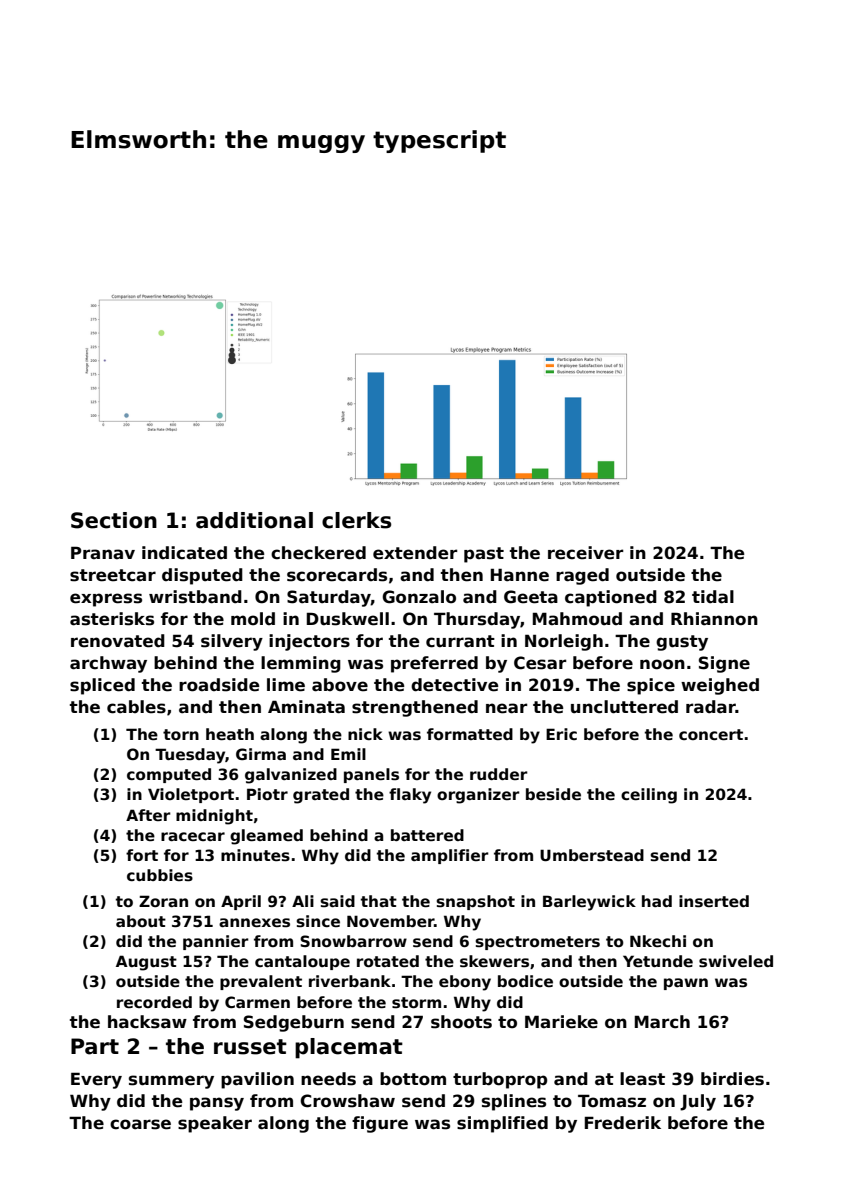 The height and width of the image is (1200, 846). Describe the element at coordinates (253, 619) in the image. I see `mold` at that location.
